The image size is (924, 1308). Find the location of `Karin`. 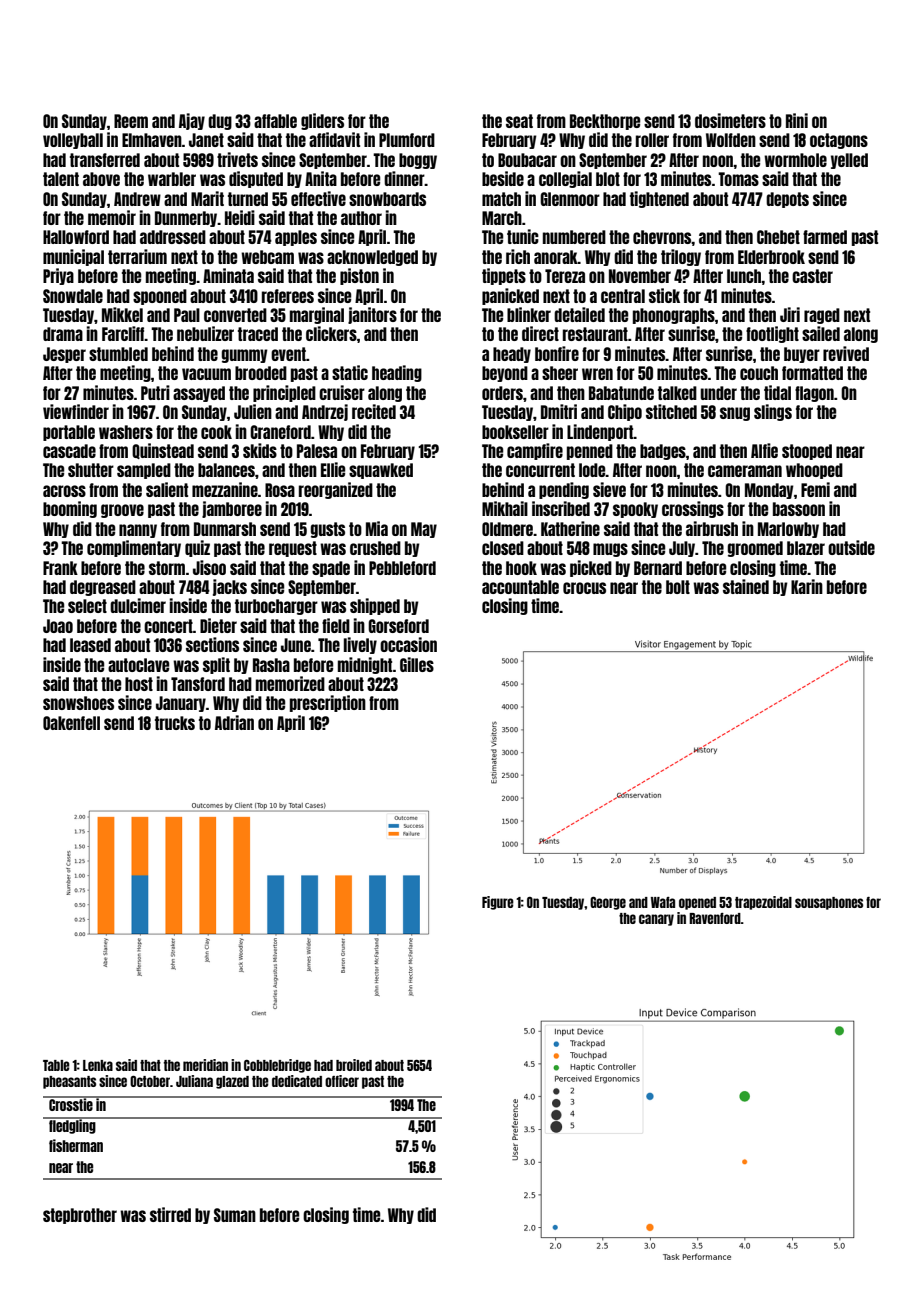

Karin is located at coordinates (807, 586).
